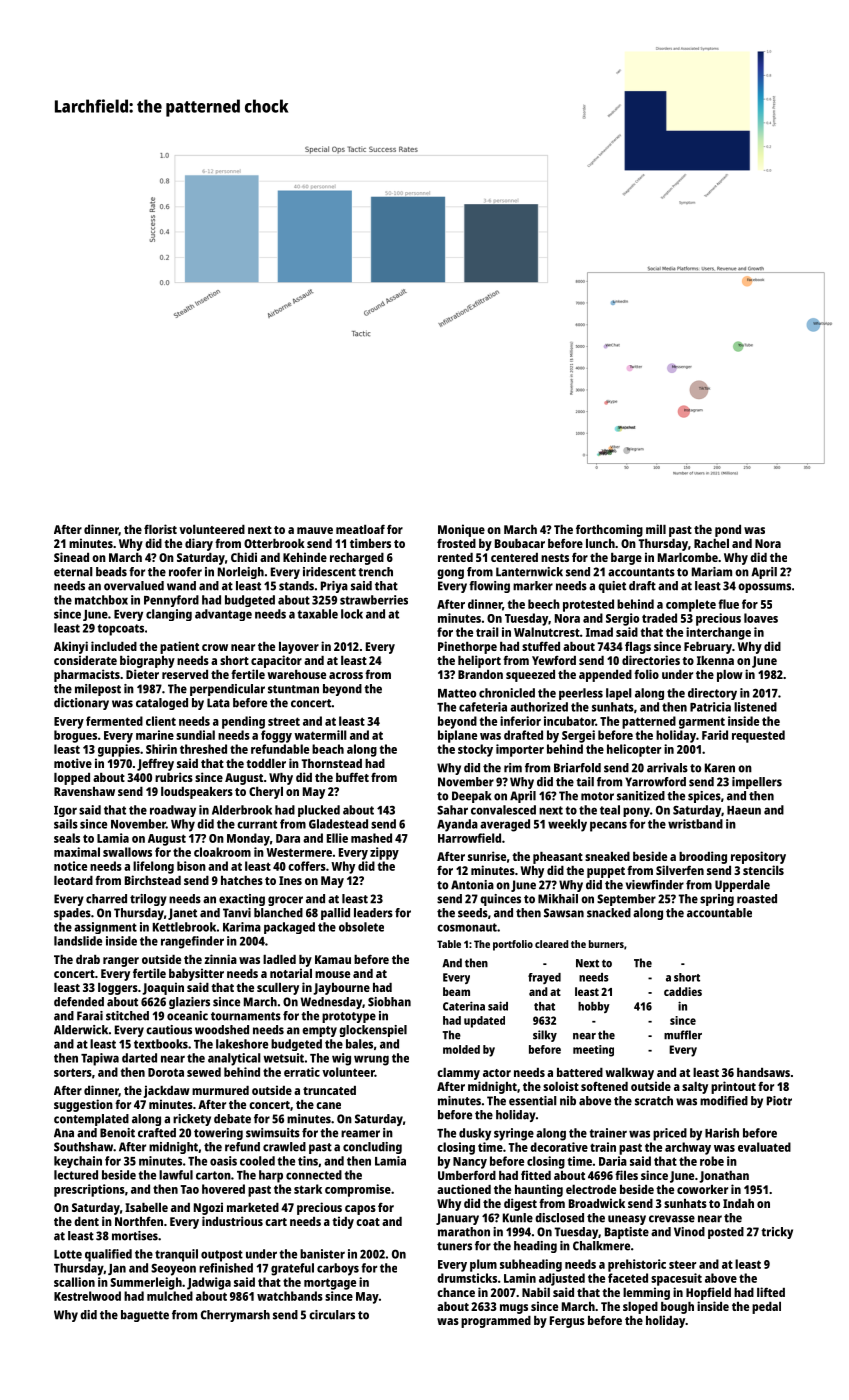 The height and width of the screenshot is (1400, 849). What do you see at coordinates (222, 1256) in the screenshot?
I see `outpost` at bounding box center [222, 1256].
